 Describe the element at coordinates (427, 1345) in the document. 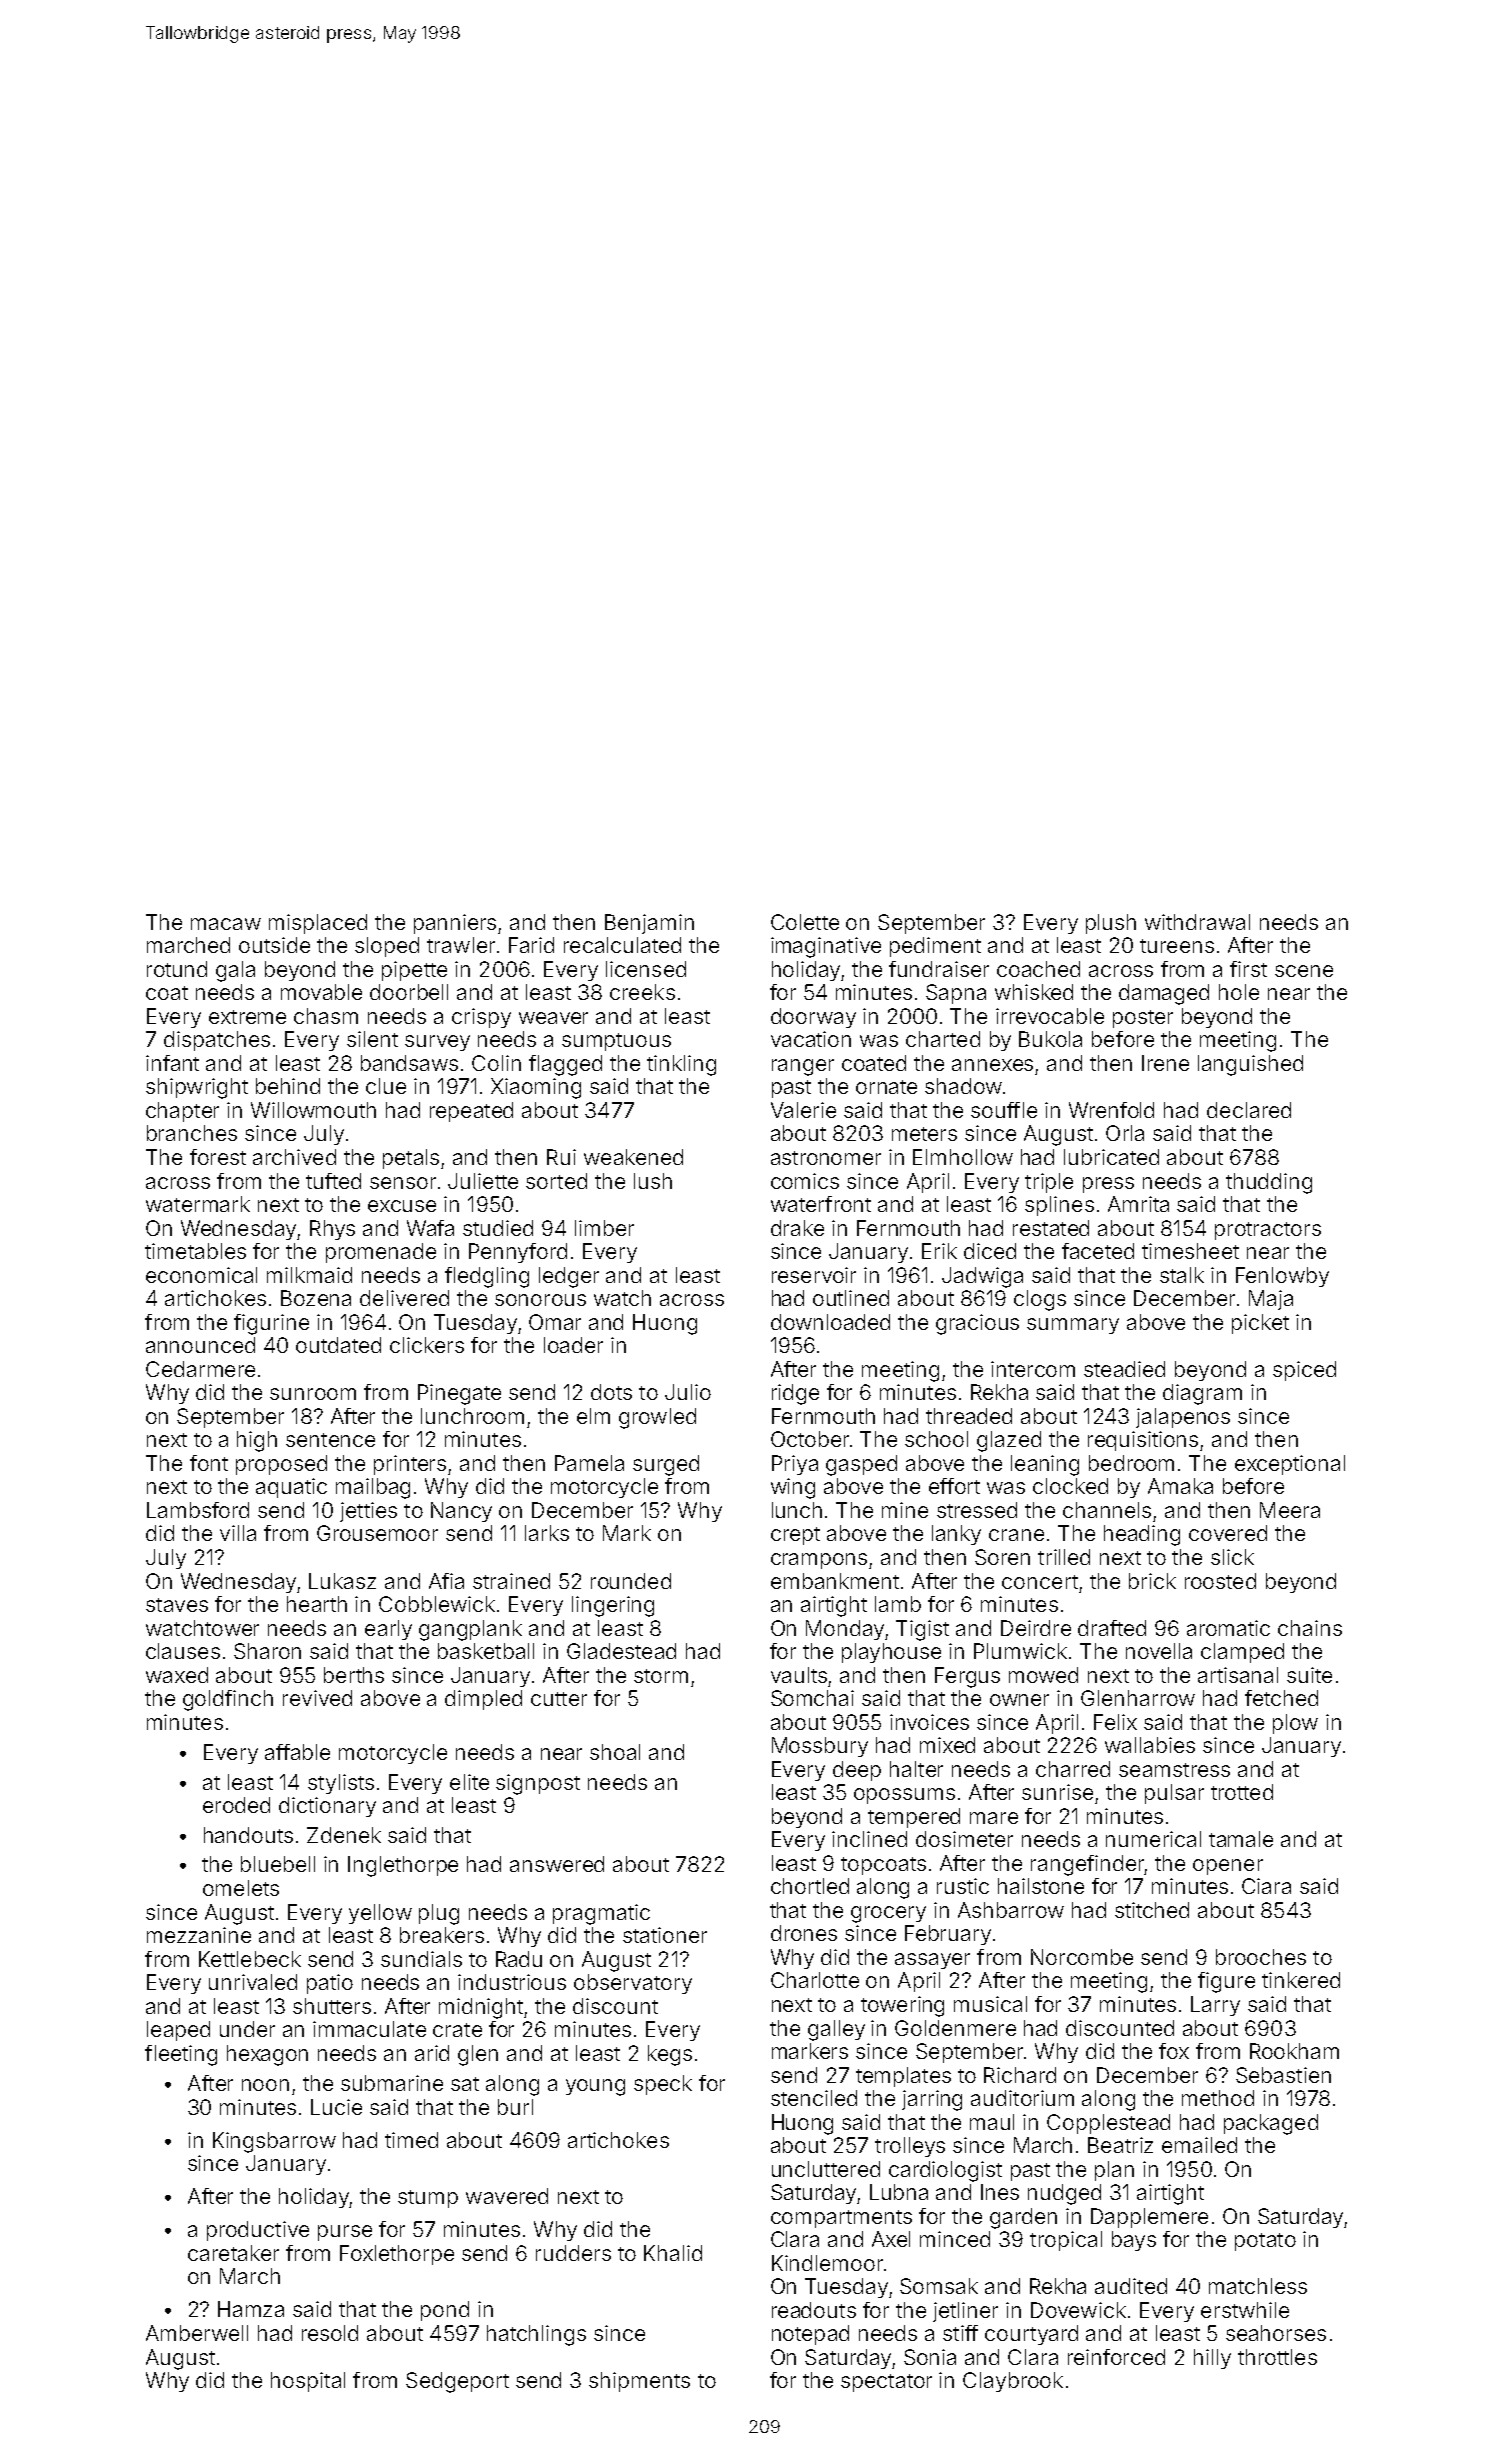

I see `clickers` at that location.
